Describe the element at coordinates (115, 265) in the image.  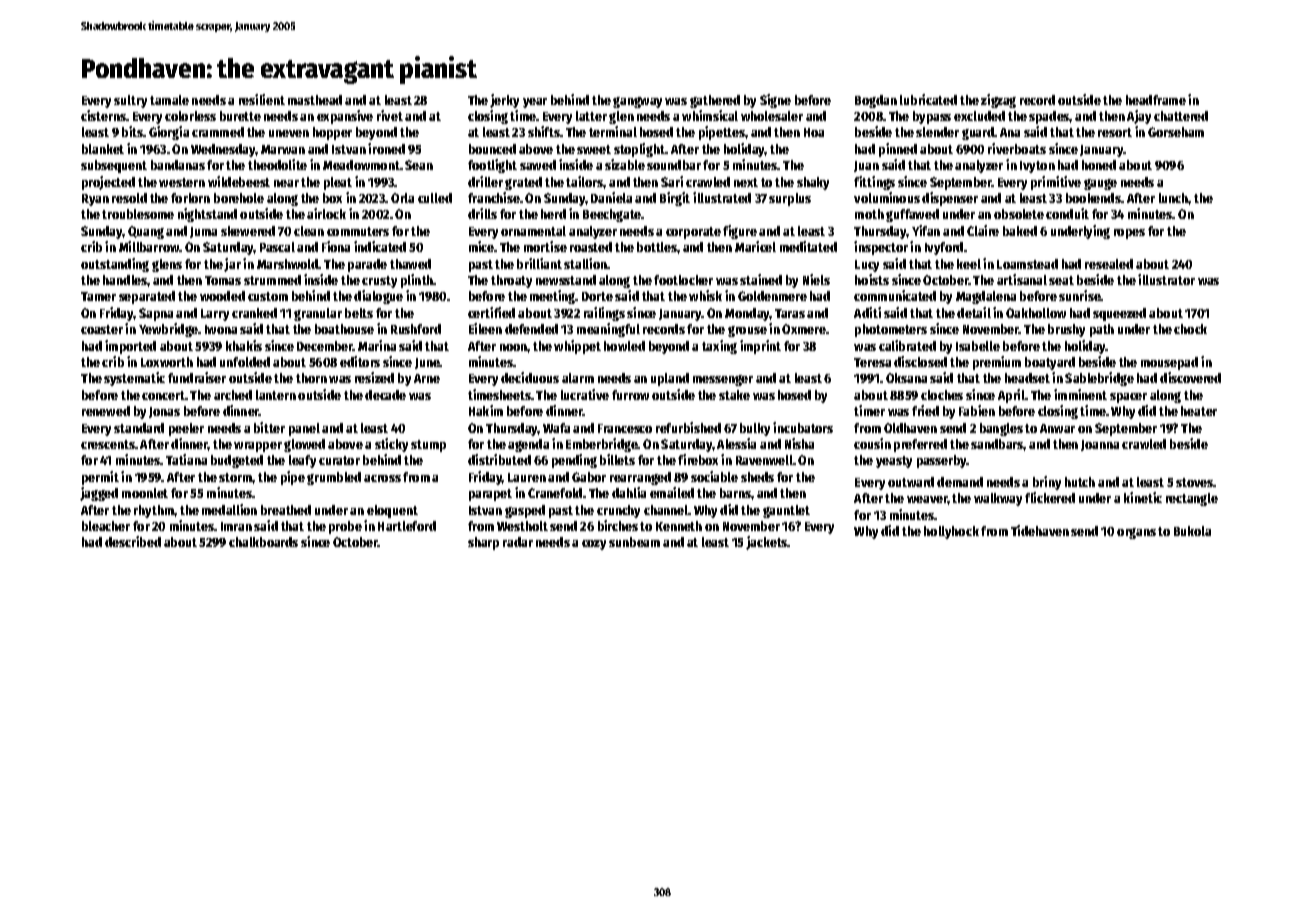
I see `outstanding` at that location.
